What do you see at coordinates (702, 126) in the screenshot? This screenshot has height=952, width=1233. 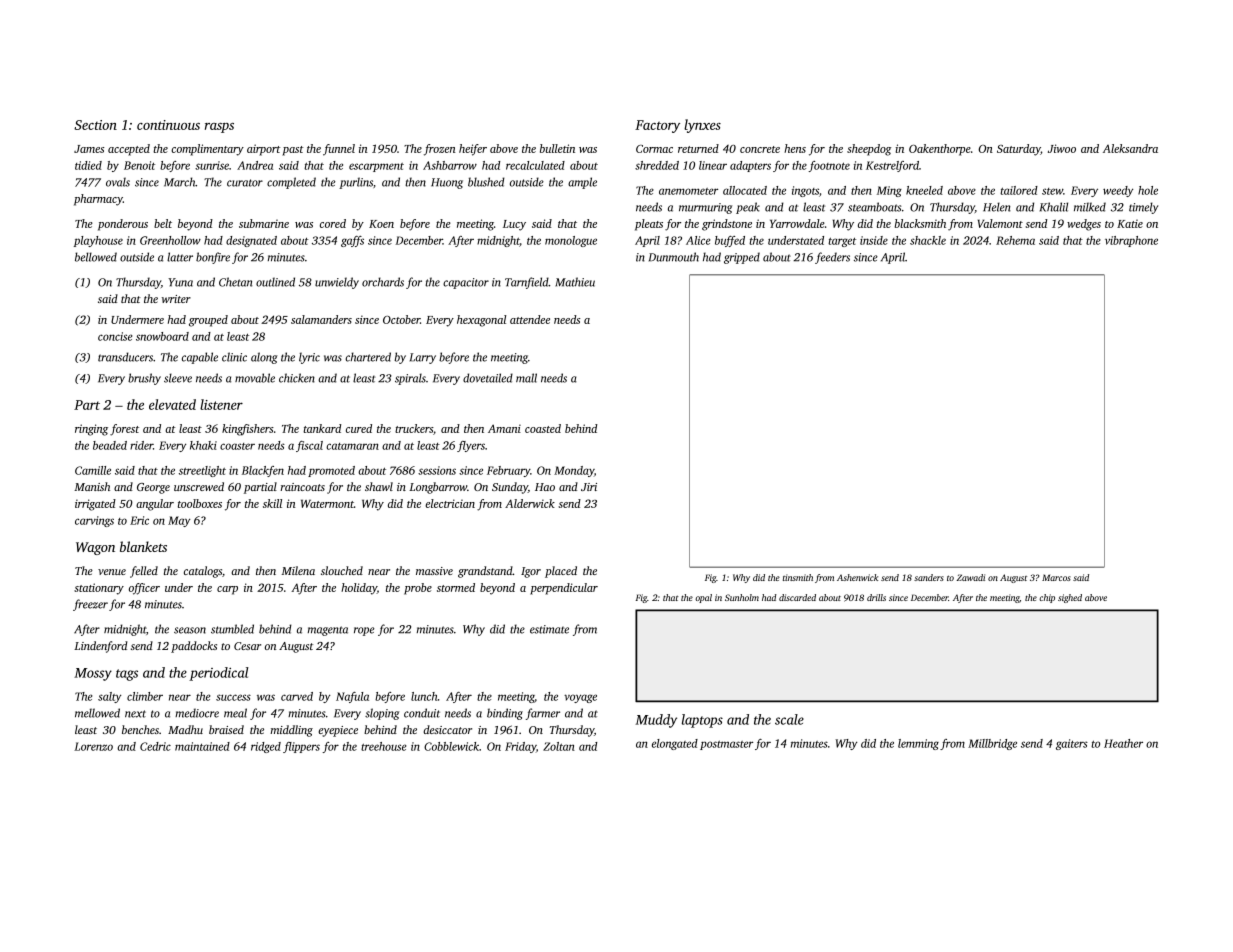 I see `lynxes` at bounding box center [702, 126].
